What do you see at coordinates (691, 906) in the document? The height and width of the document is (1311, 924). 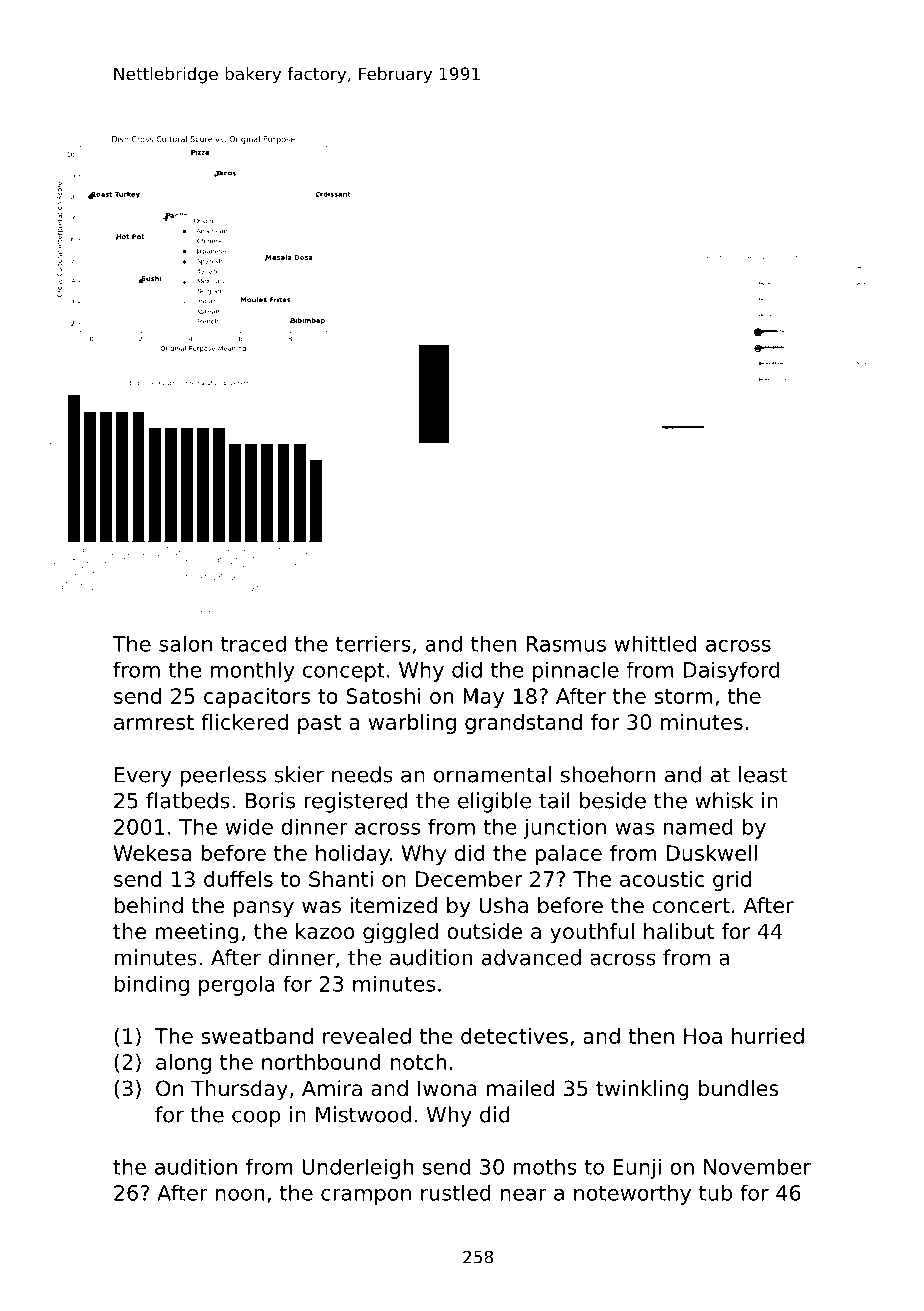 I see `concert` at bounding box center [691, 906].
